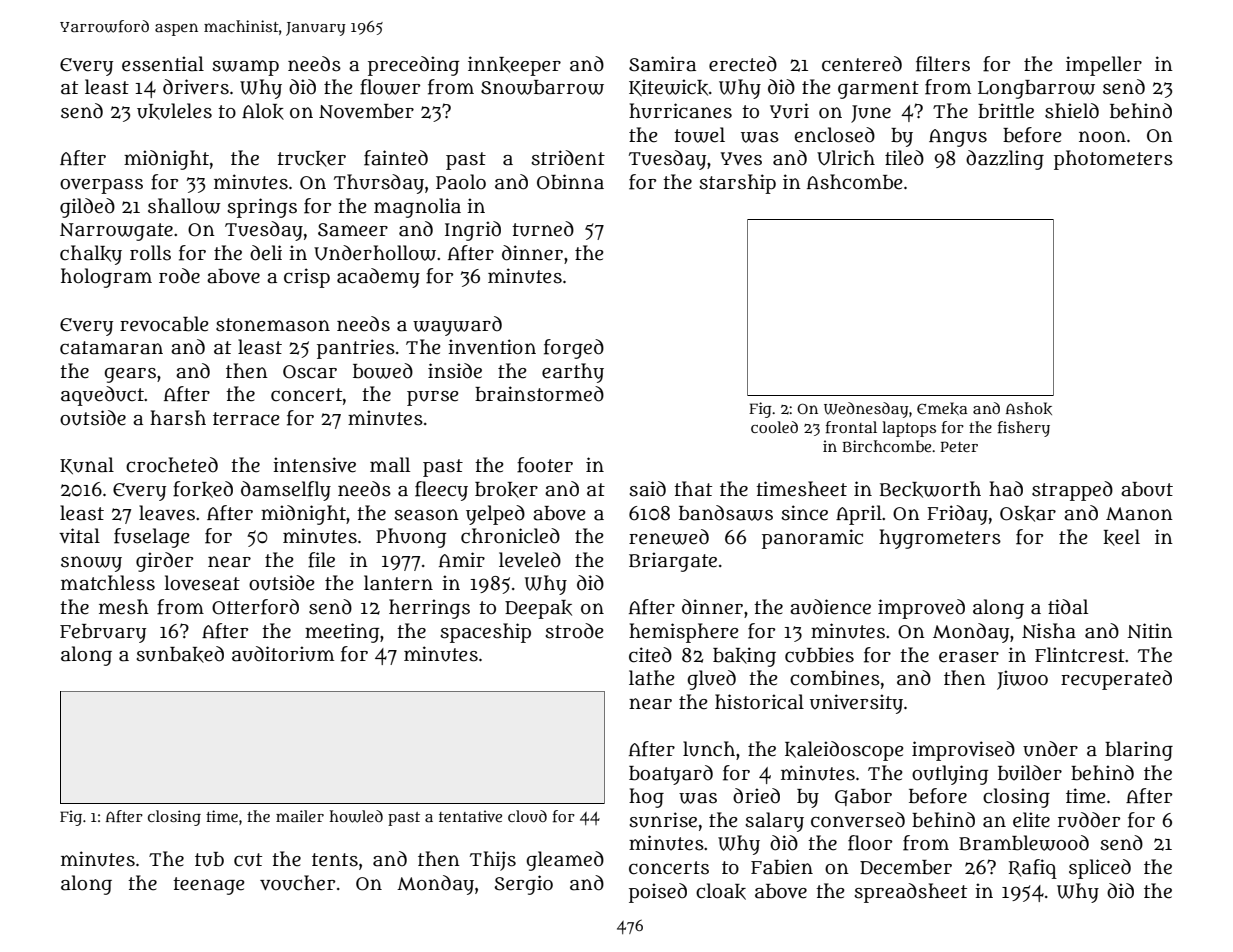 This page has width=1233, height=952. What do you see at coordinates (311, 159) in the page?
I see `trucker` at bounding box center [311, 159].
